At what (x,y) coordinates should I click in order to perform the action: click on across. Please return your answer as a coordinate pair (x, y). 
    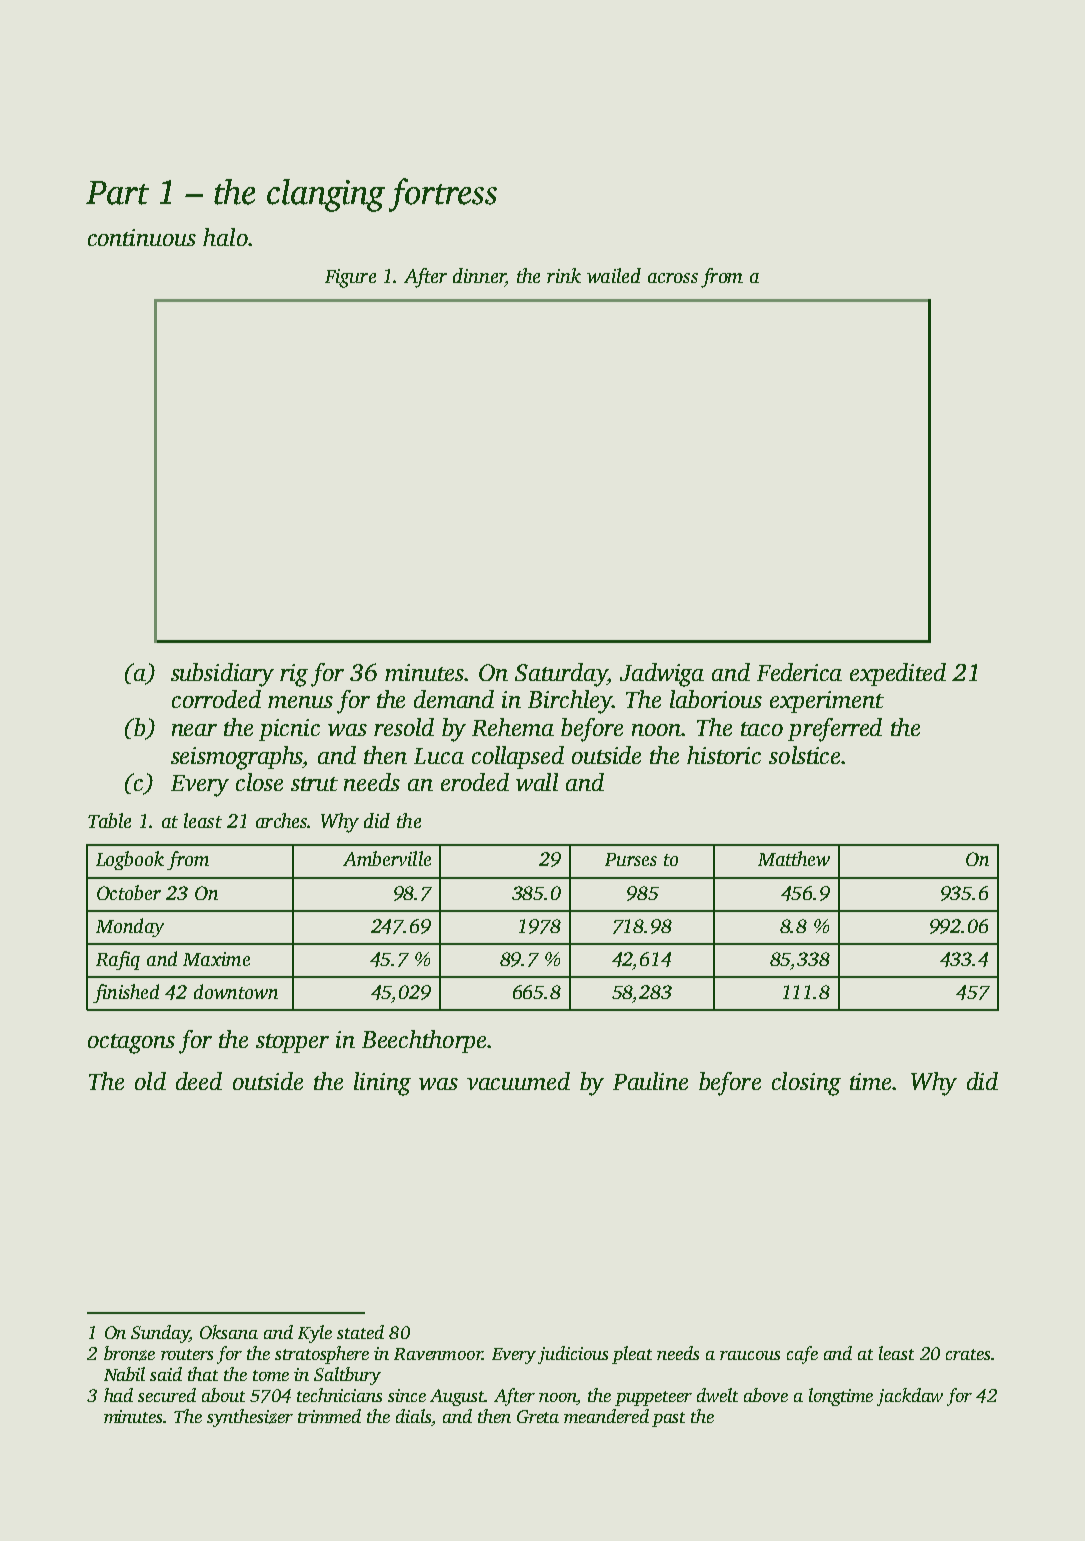
    Looking at the image, I should click on (673, 278).
